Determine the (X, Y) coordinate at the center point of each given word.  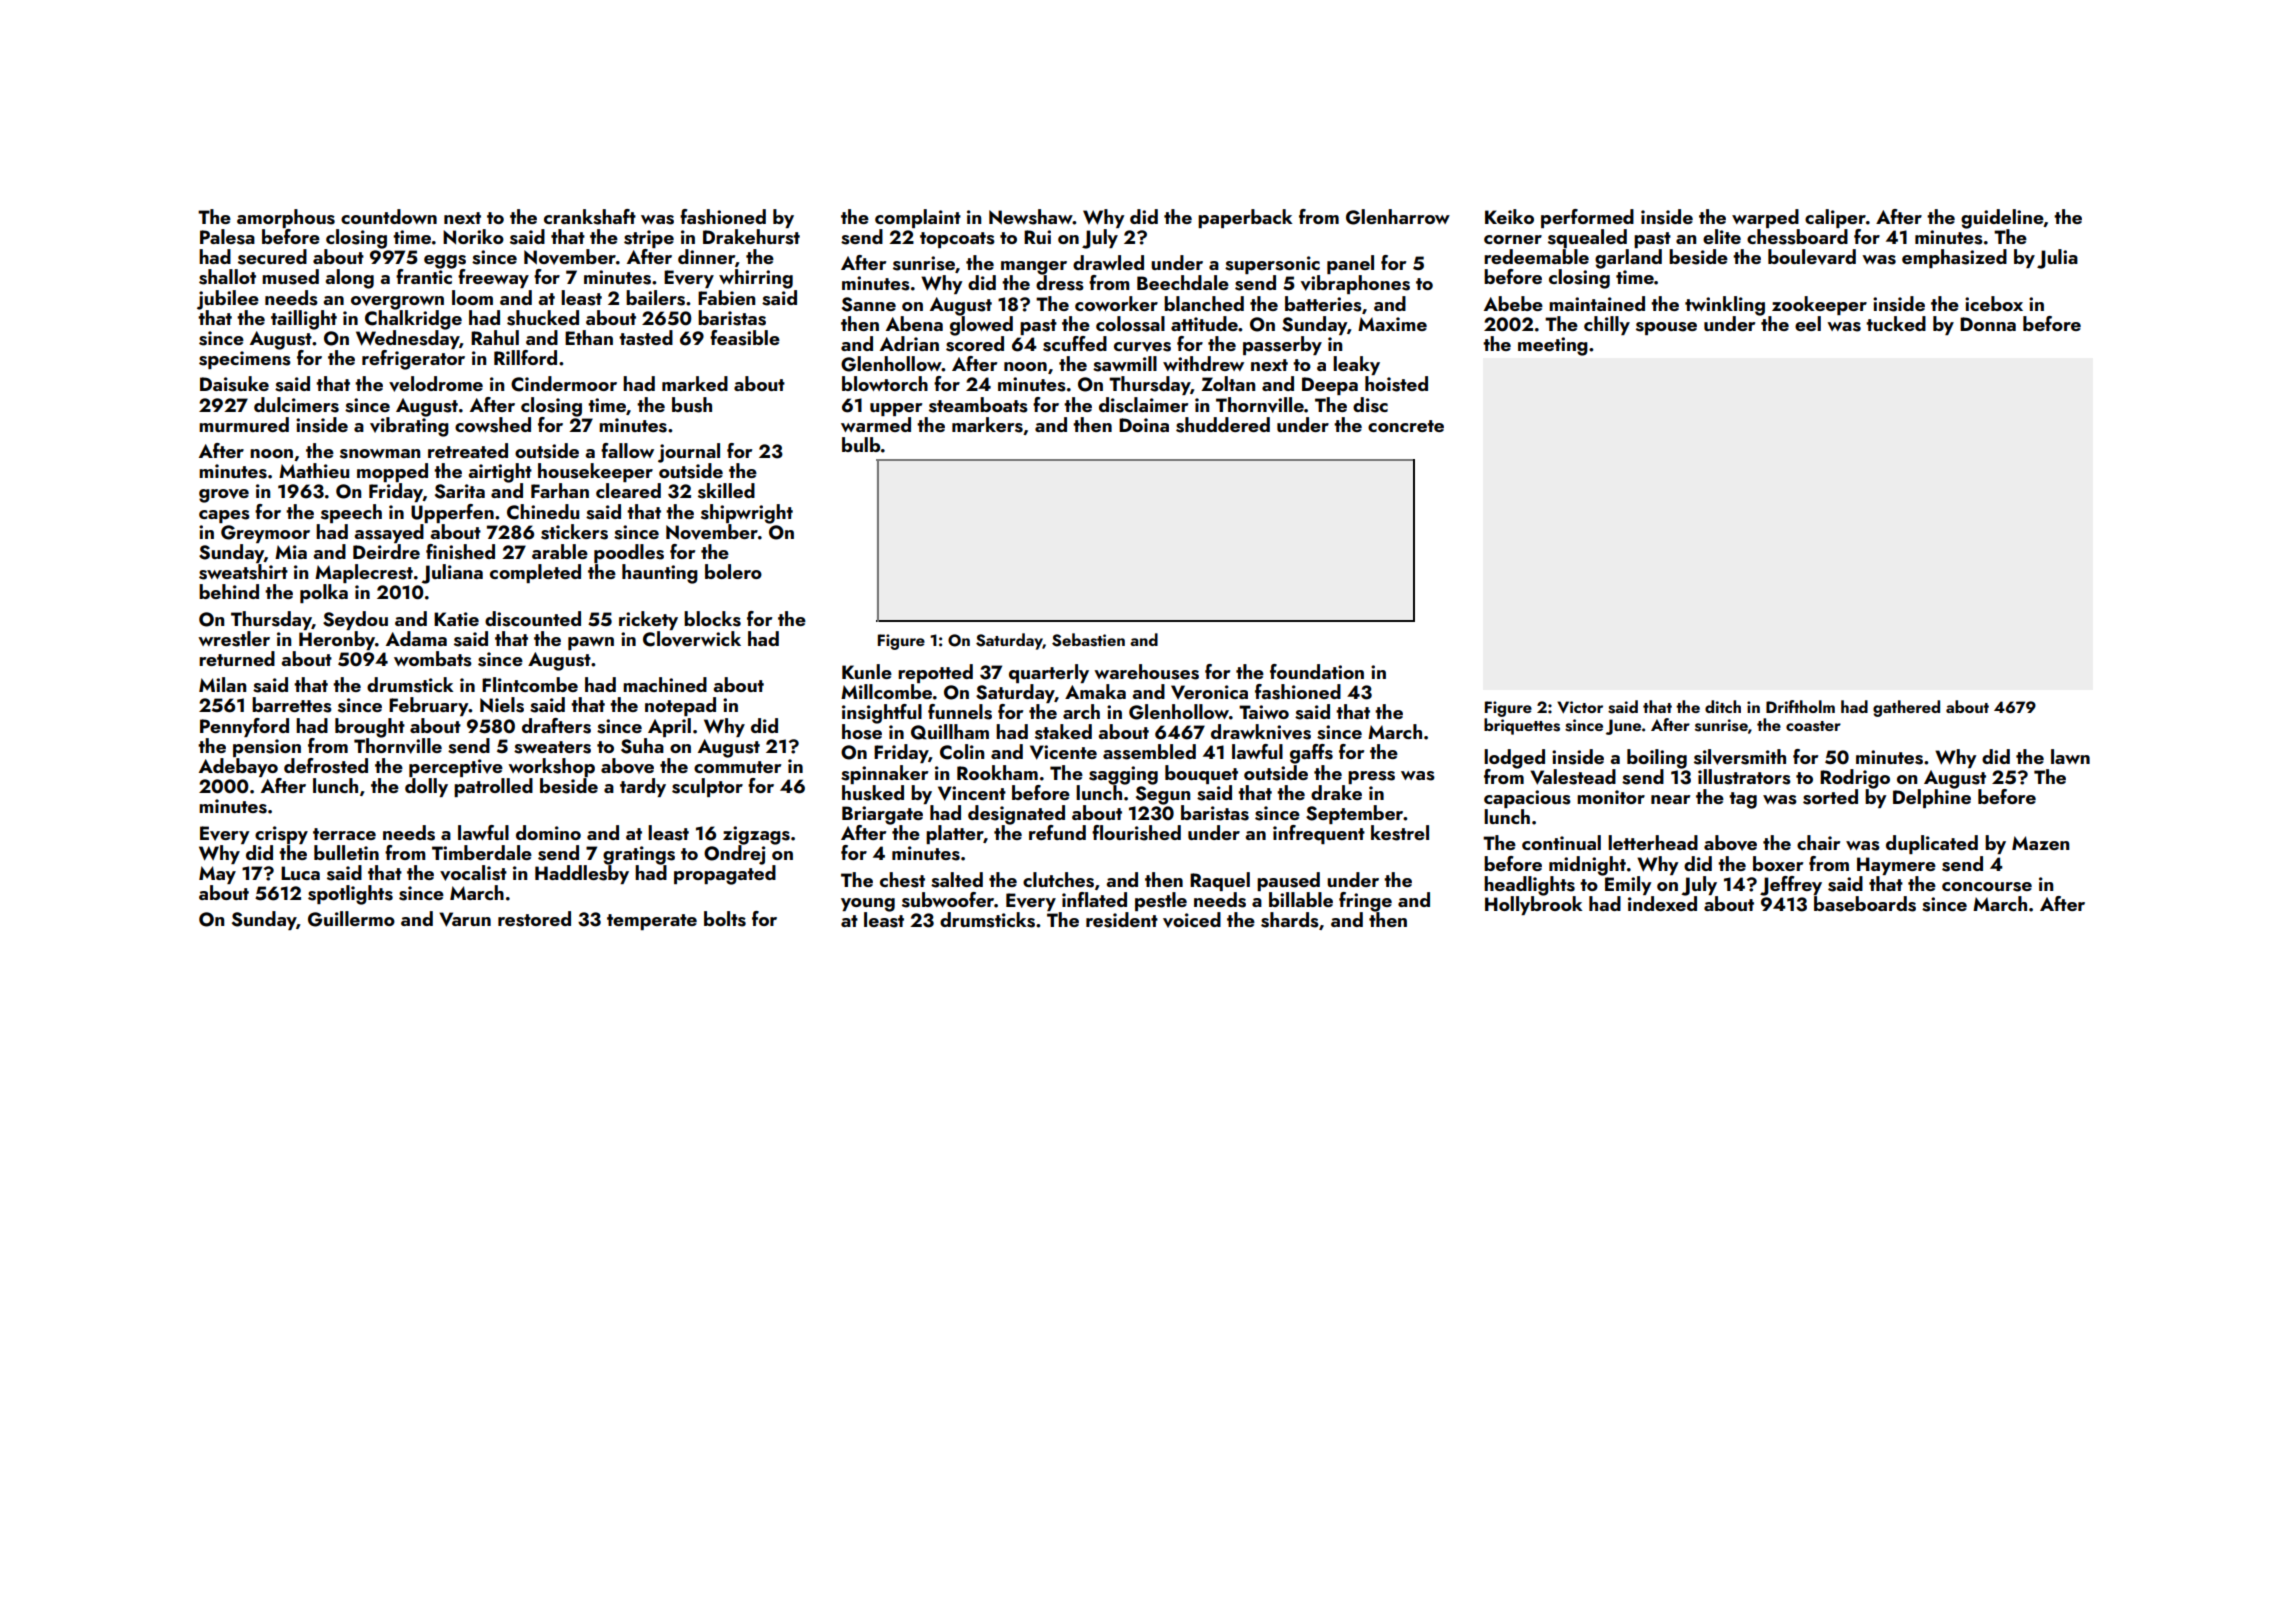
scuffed (1075, 344)
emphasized (1954, 258)
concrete (1406, 426)
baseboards (1865, 904)
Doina (1144, 425)
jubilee (228, 299)
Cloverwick (692, 639)
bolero (733, 571)
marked (695, 383)
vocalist (473, 873)
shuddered (1223, 425)
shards (1290, 920)
